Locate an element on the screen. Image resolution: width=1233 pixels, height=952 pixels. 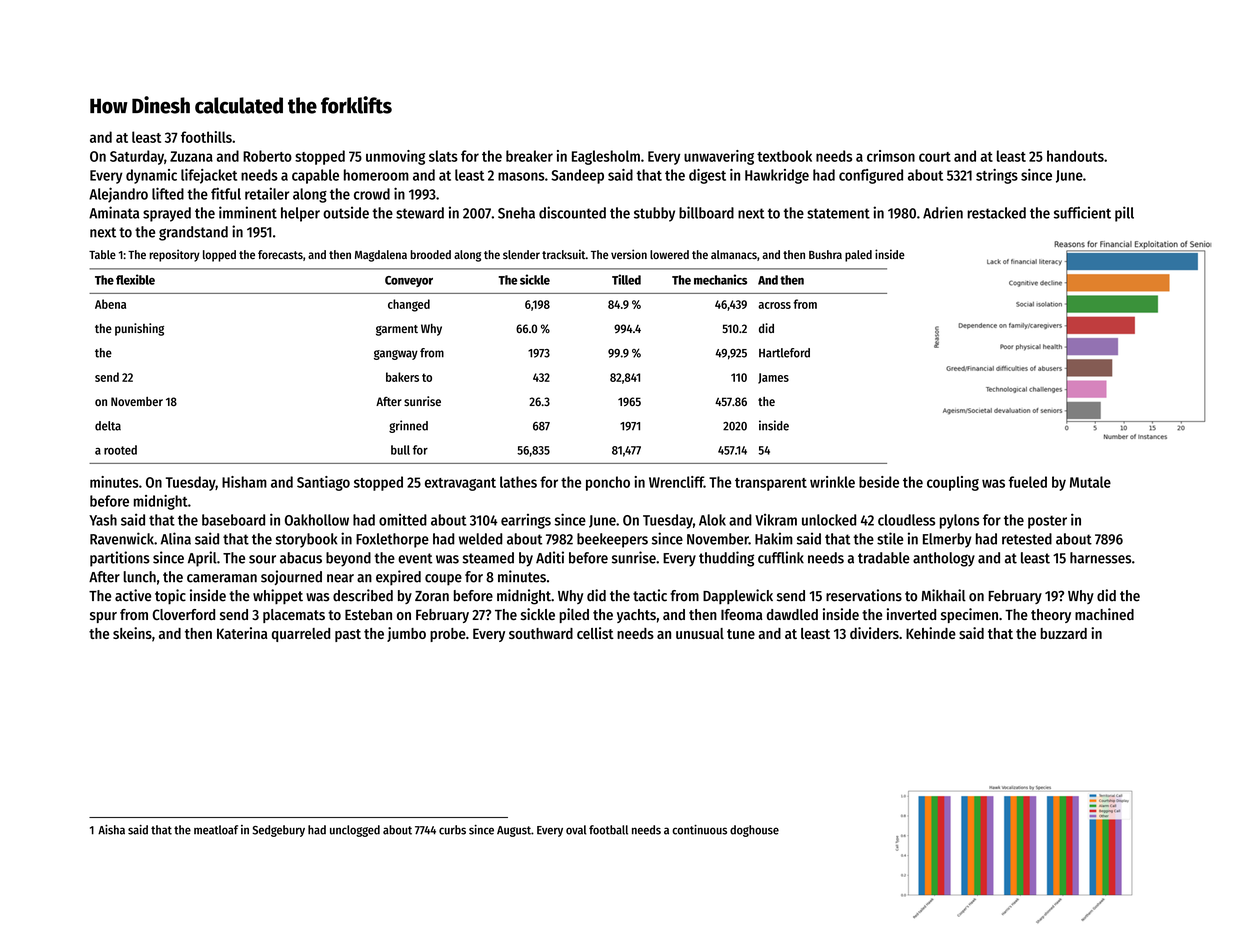
quarreled is located at coordinates (301, 635).
